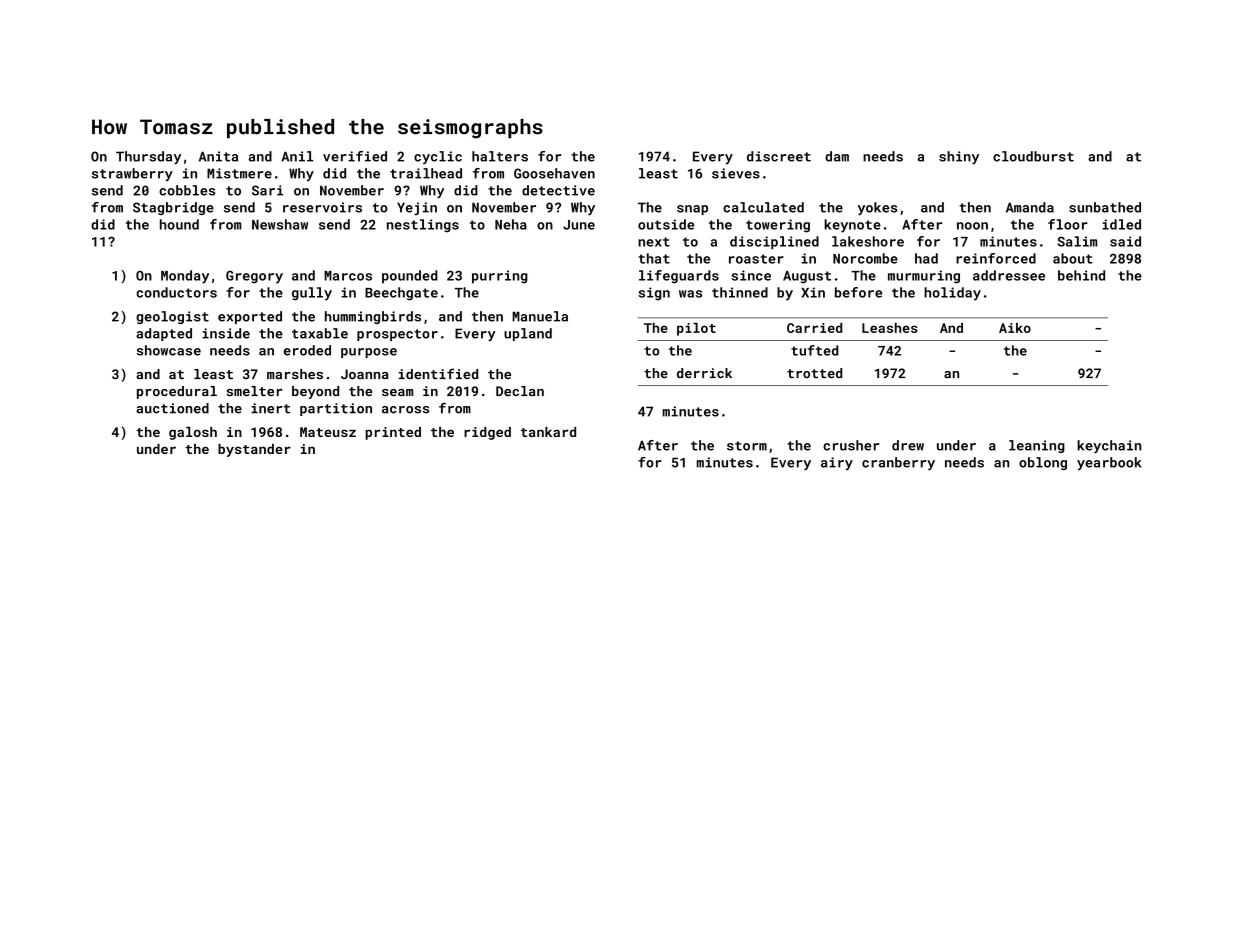 The image size is (1233, 952). What do you see at coordinates (972, 226) in the page?
I see `noon` at bounding box center [972, 226].
